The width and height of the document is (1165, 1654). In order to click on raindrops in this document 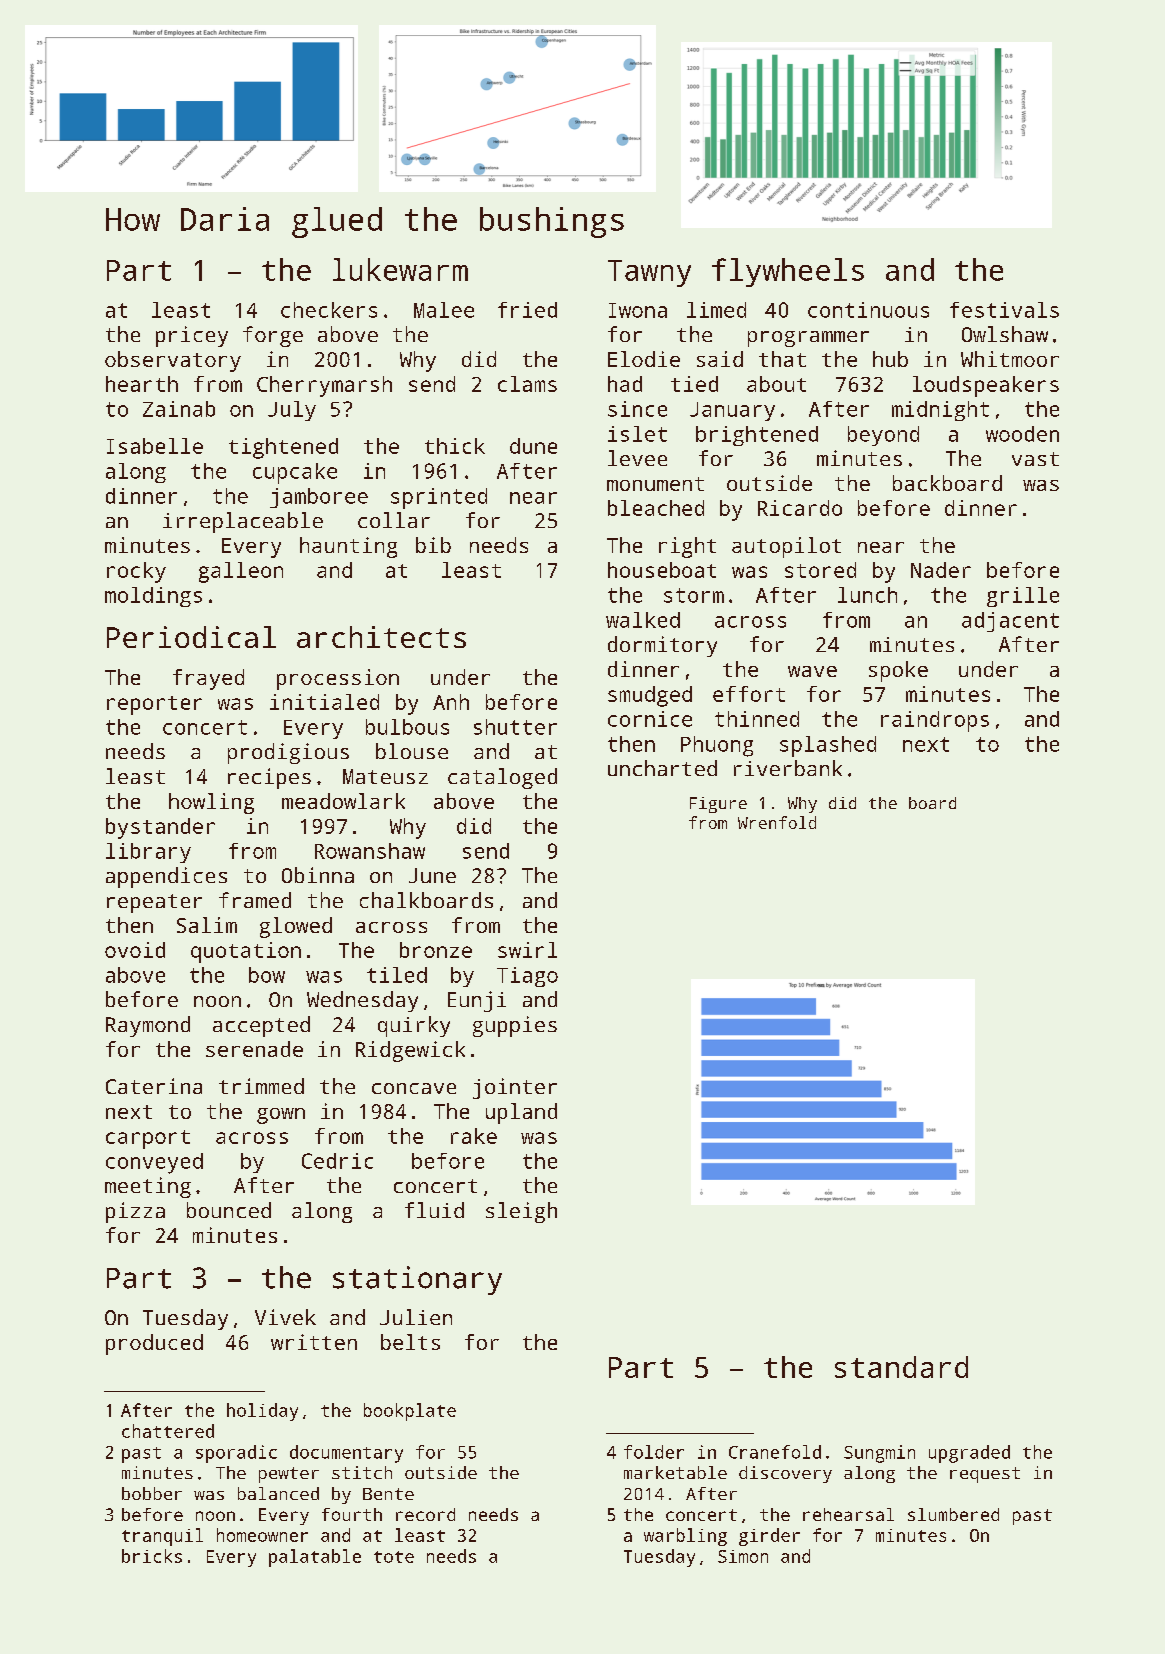, I will do `click(935, 721)`.
